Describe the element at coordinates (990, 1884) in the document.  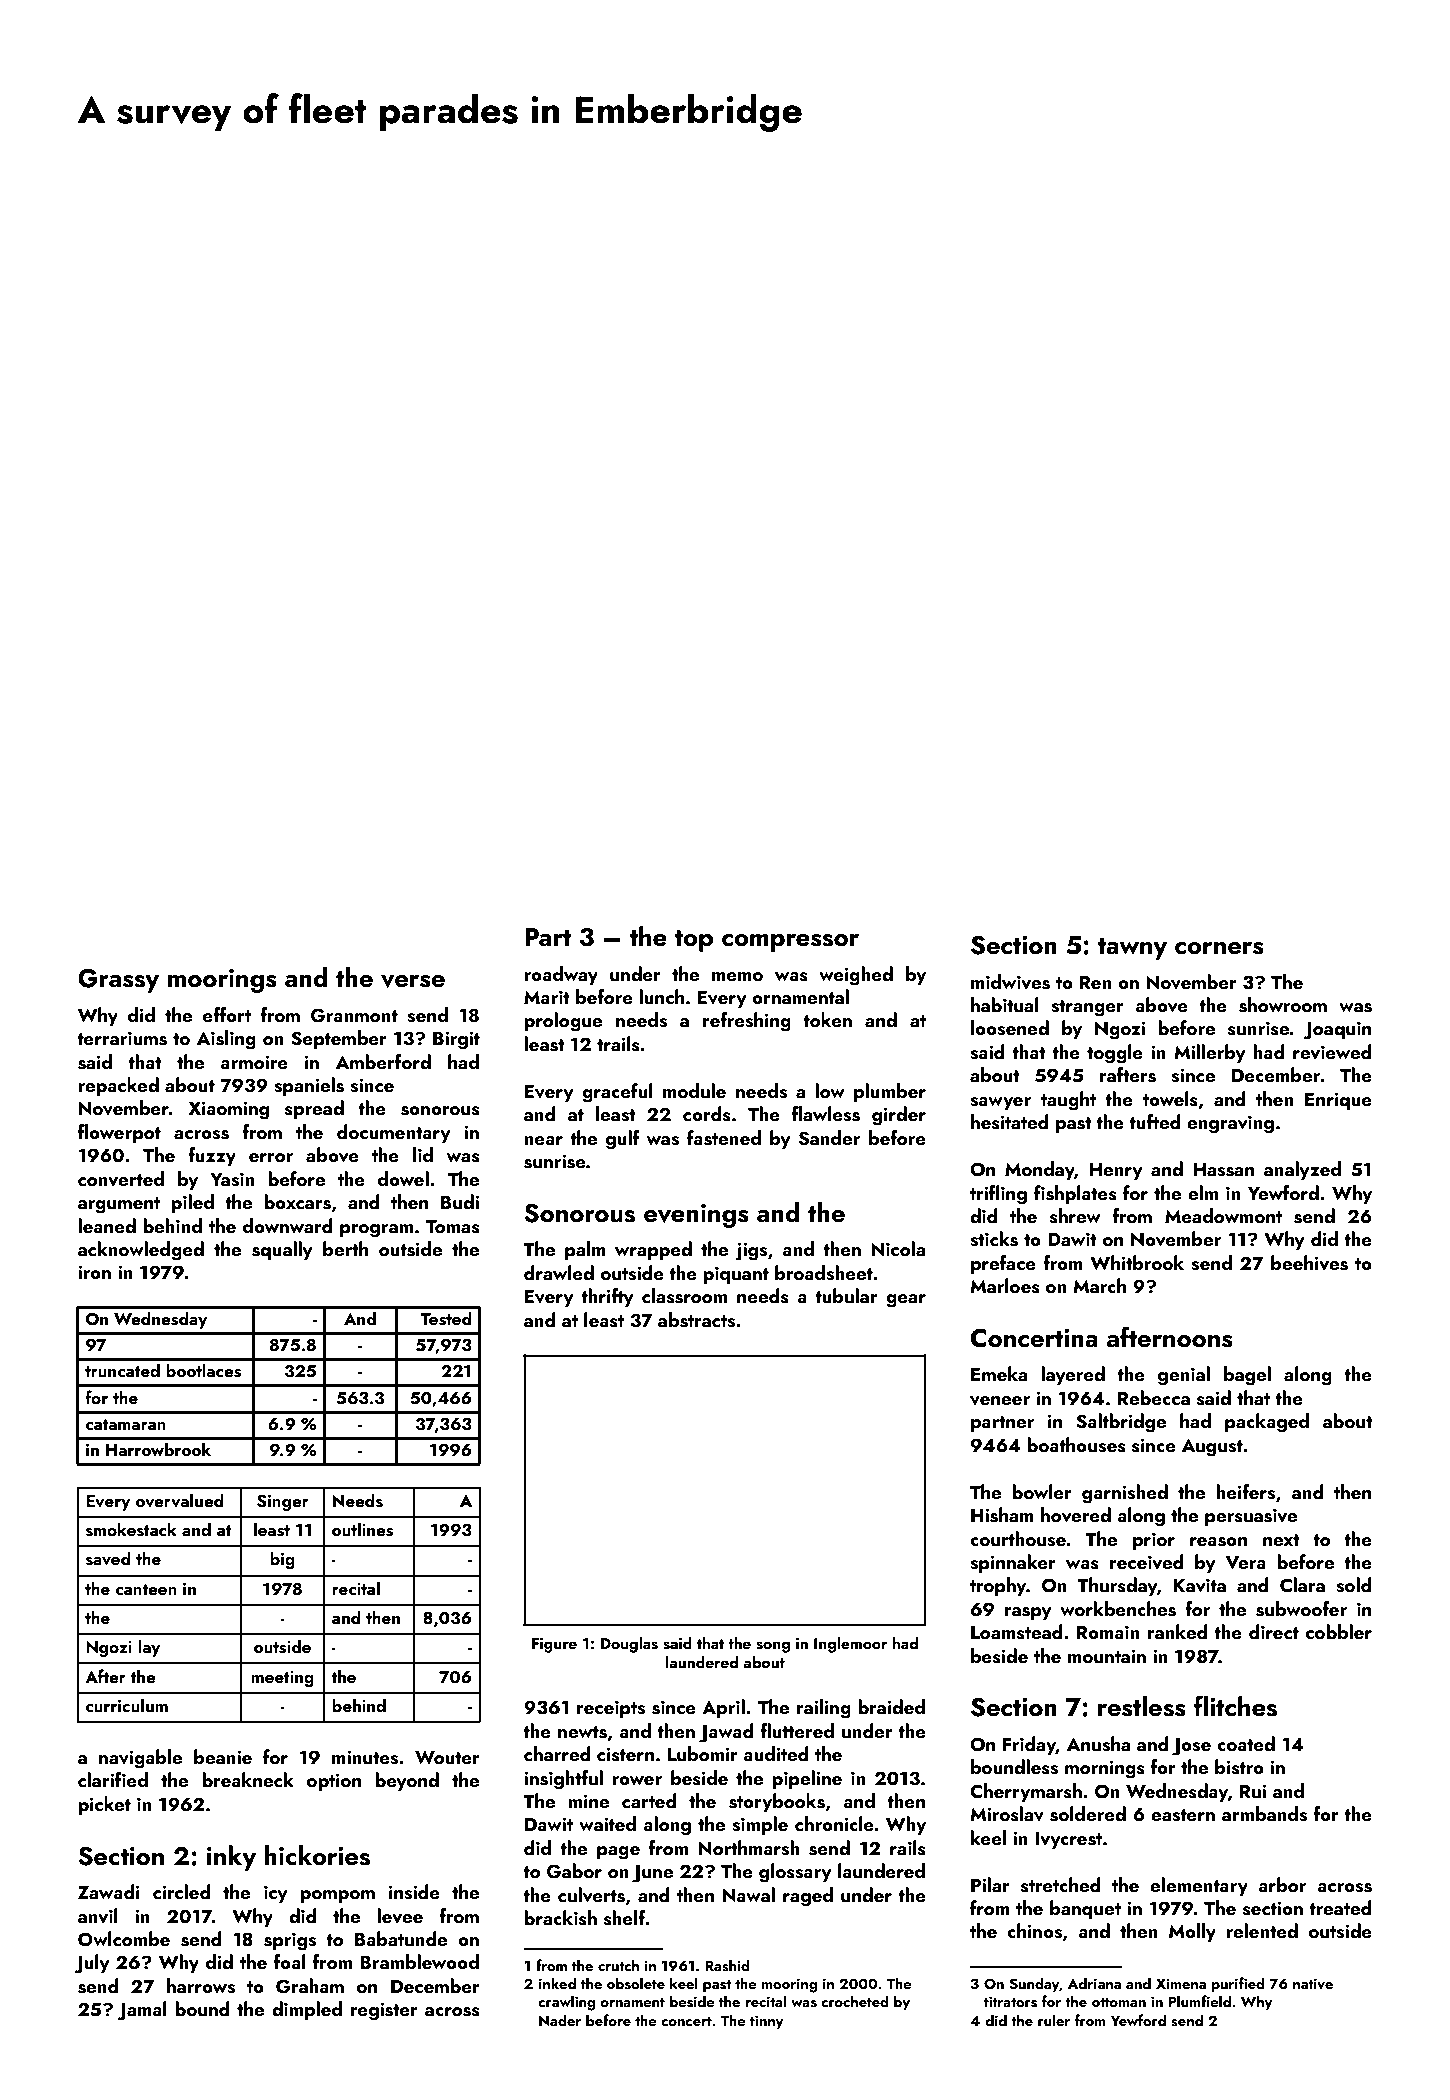
I see `Pilar` at that location.
